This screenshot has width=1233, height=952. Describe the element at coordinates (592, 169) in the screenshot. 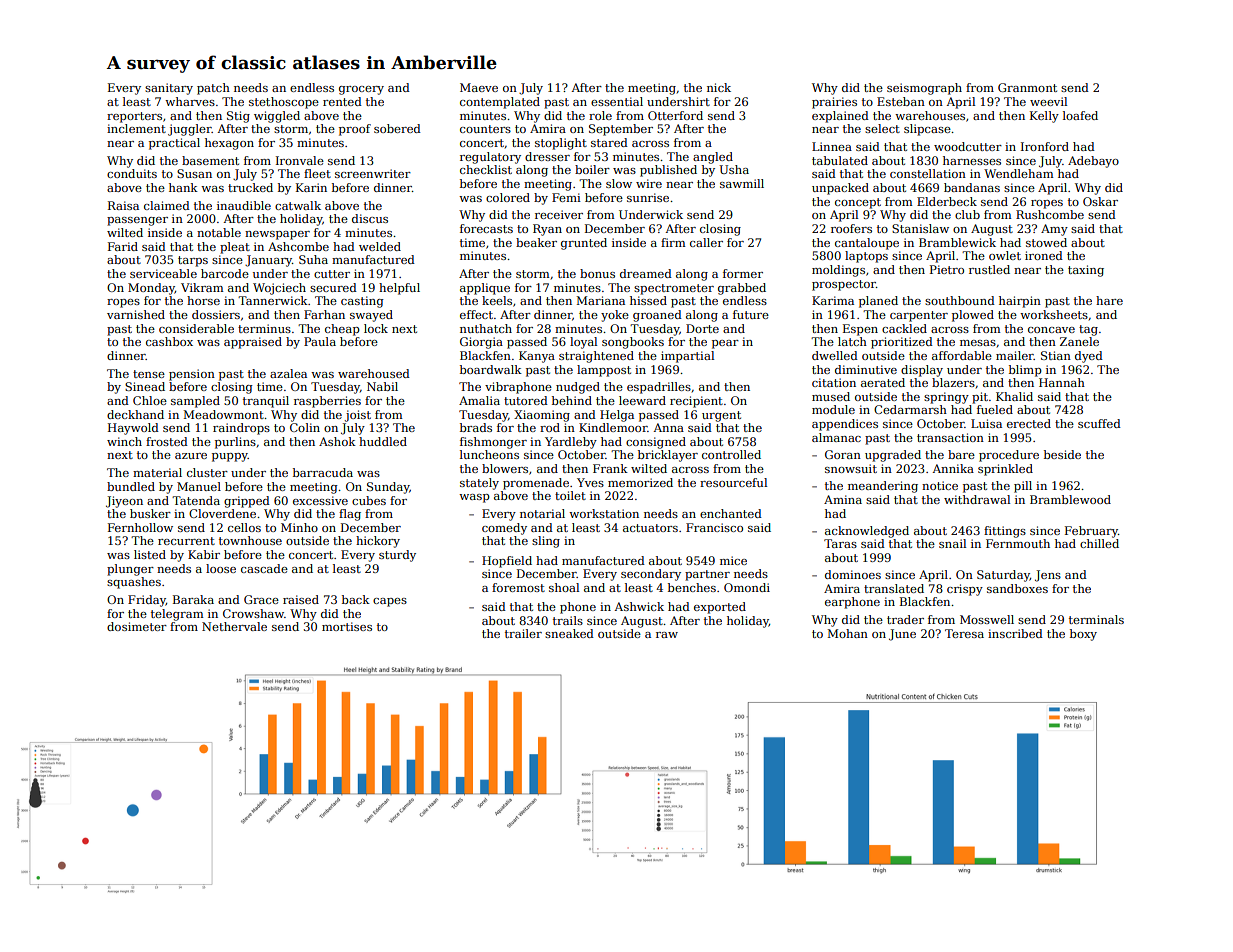

I see `boiler` at that location.
